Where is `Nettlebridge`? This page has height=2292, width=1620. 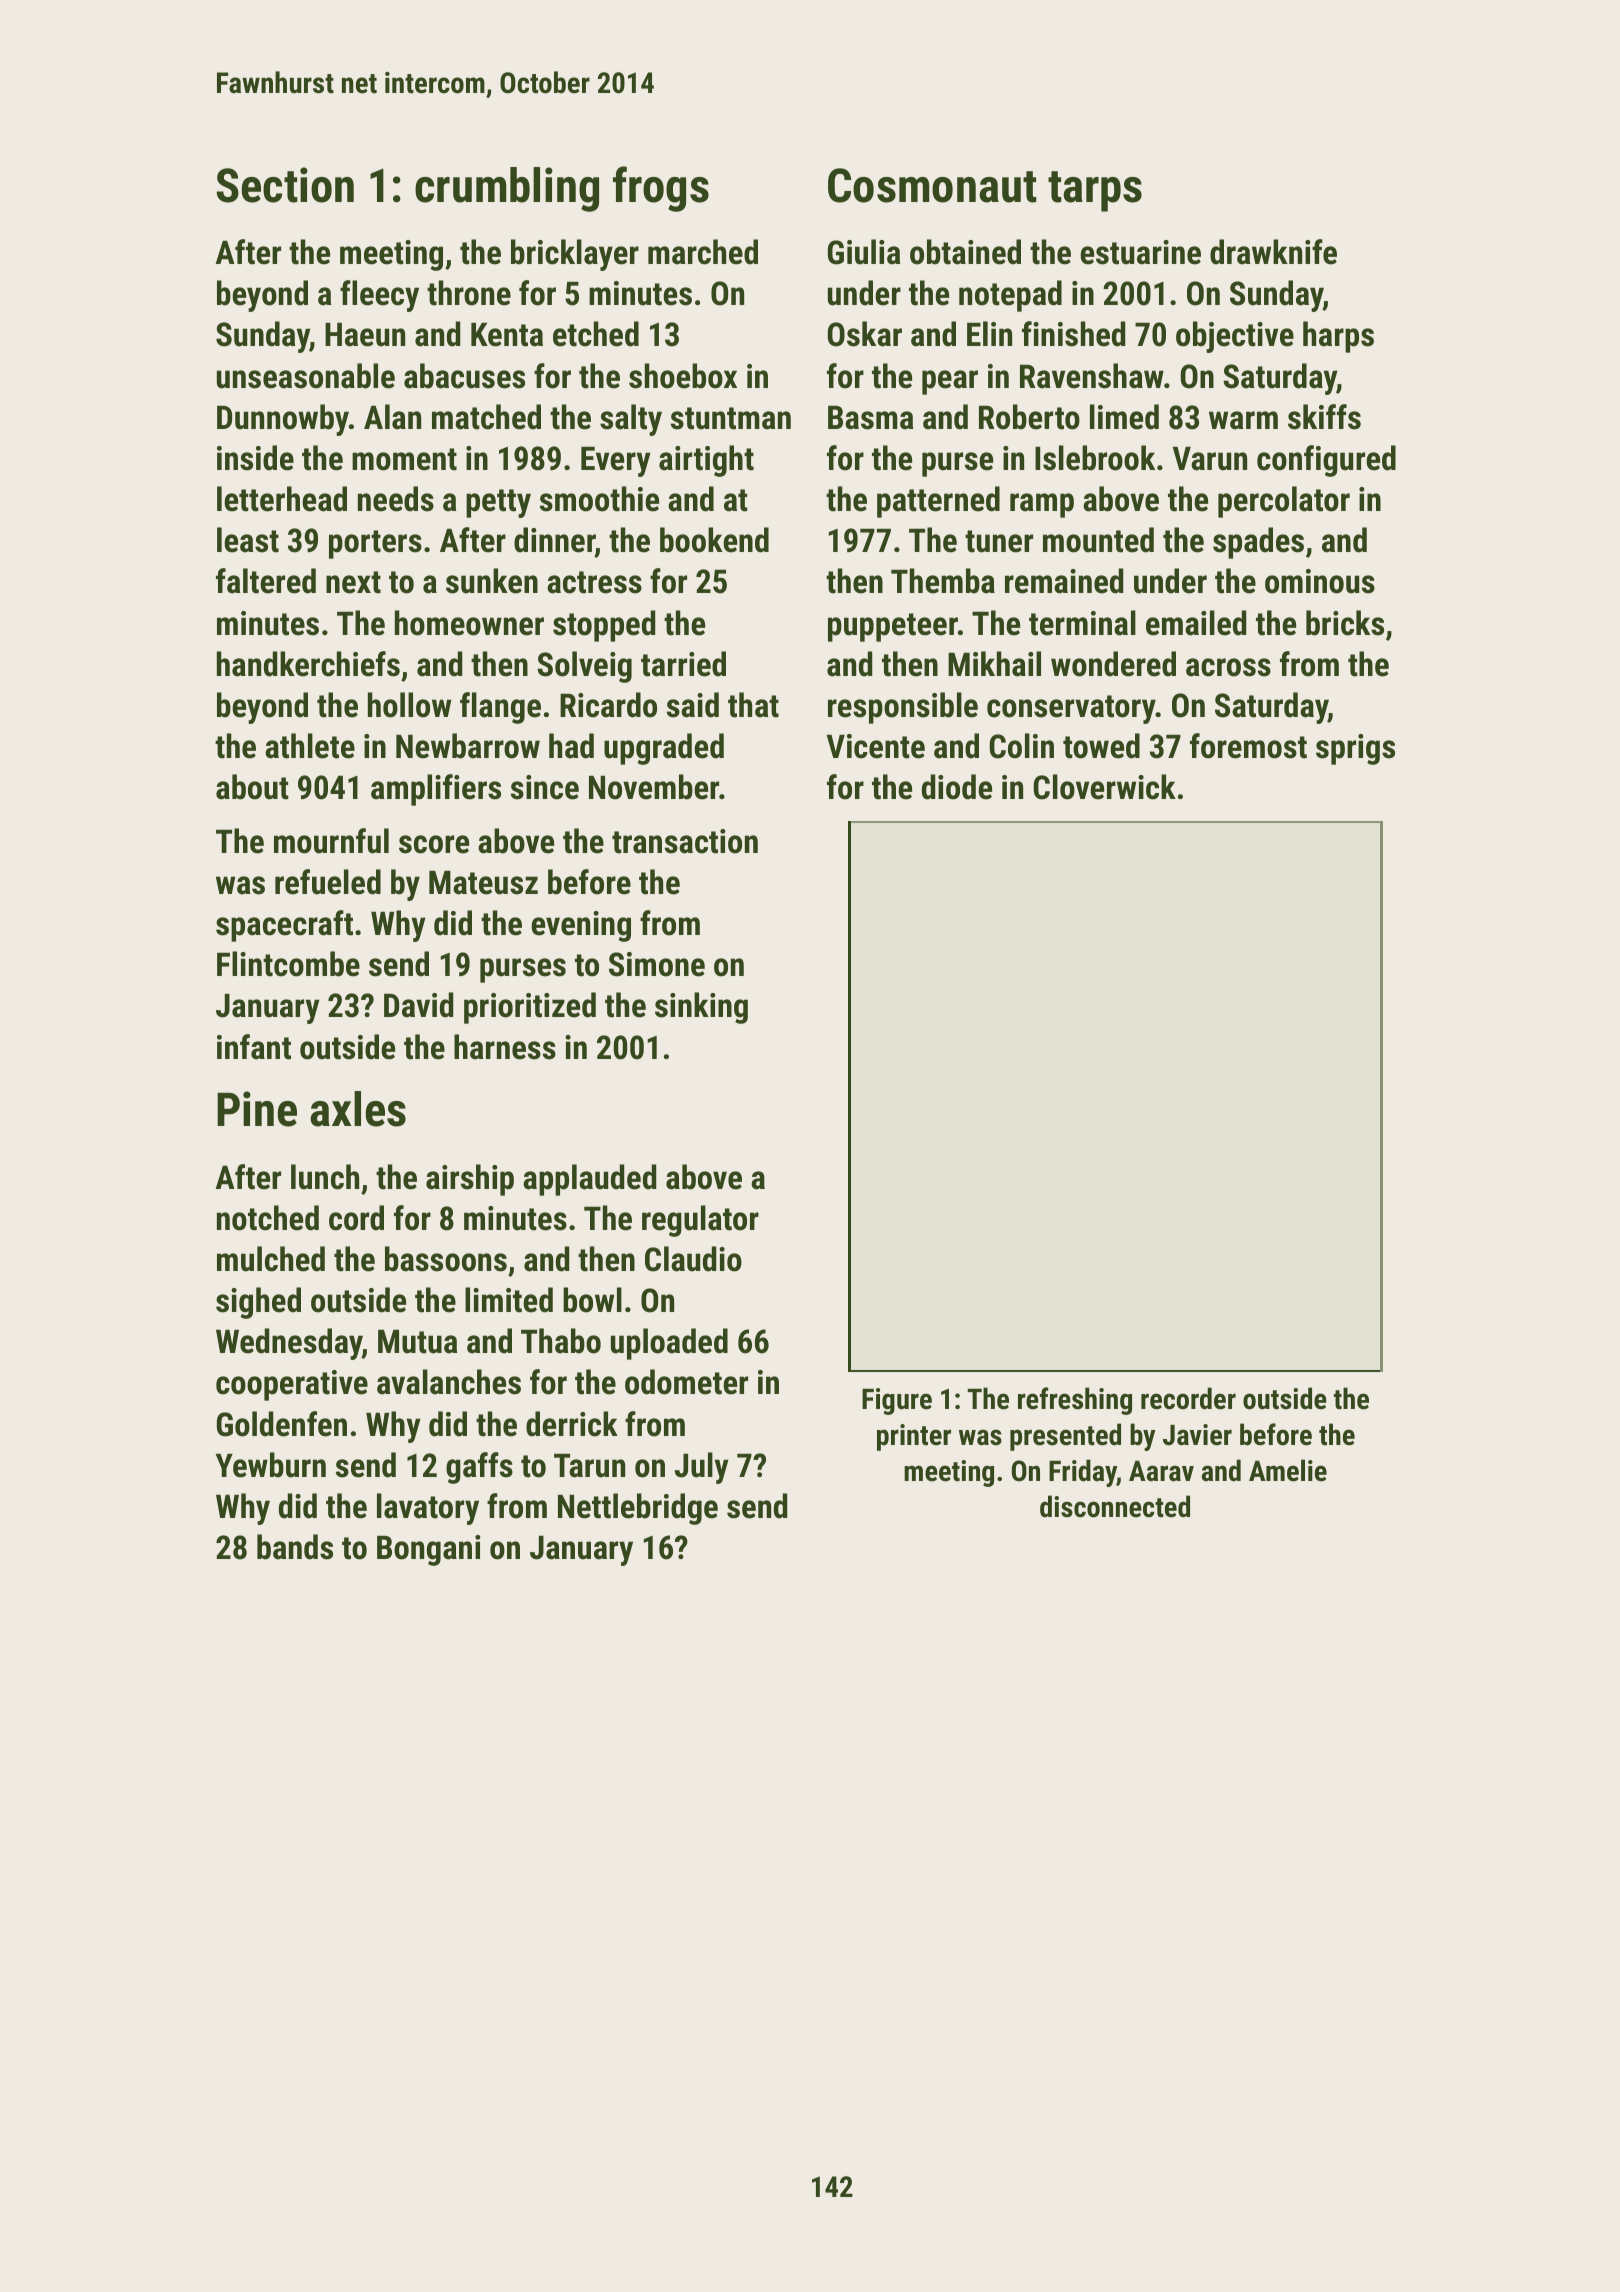 Nettlebridge is located at coordinates (638, 1509).
